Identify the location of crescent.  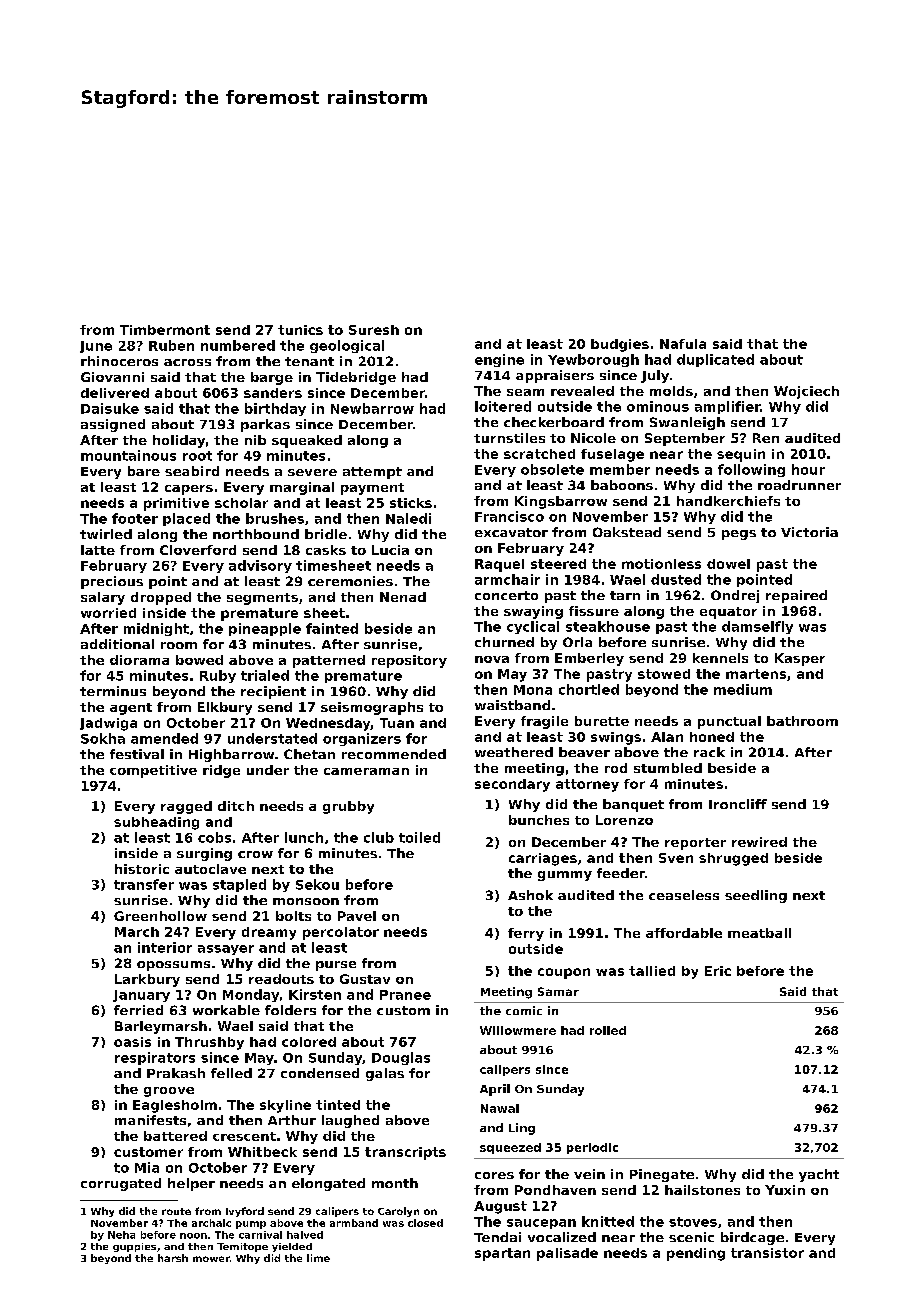
(244, 1136).
